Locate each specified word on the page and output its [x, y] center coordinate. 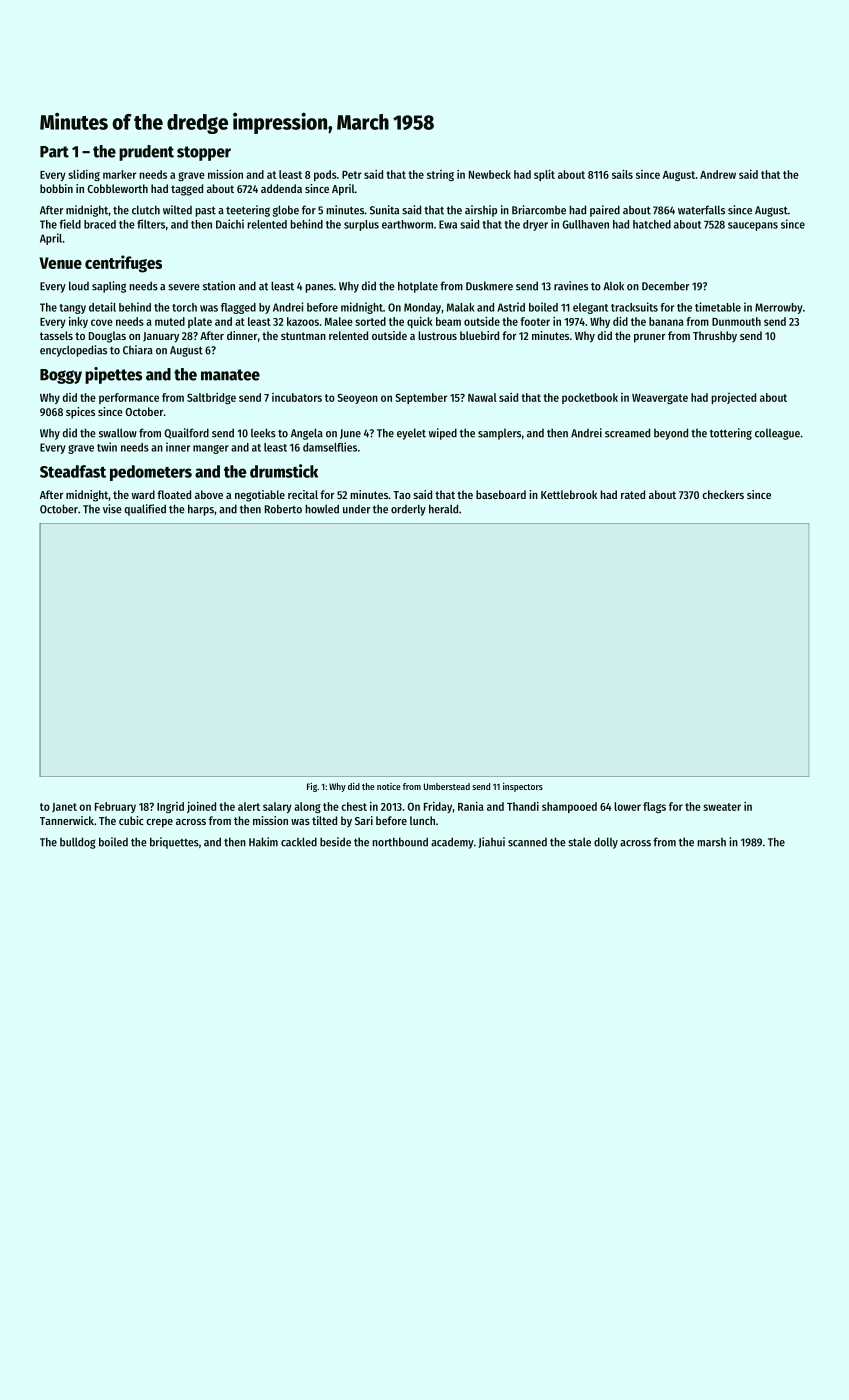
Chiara [138, 350]
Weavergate [660, 399]
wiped [443, 434]
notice [389, 786]
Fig [312, 787]
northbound [400, 842]
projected [733, 398]
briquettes [174, 843]
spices [80, 413]
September [421, 398]
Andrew [718, 174]
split [544, 175]
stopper [204, 153]
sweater [722, 807]
